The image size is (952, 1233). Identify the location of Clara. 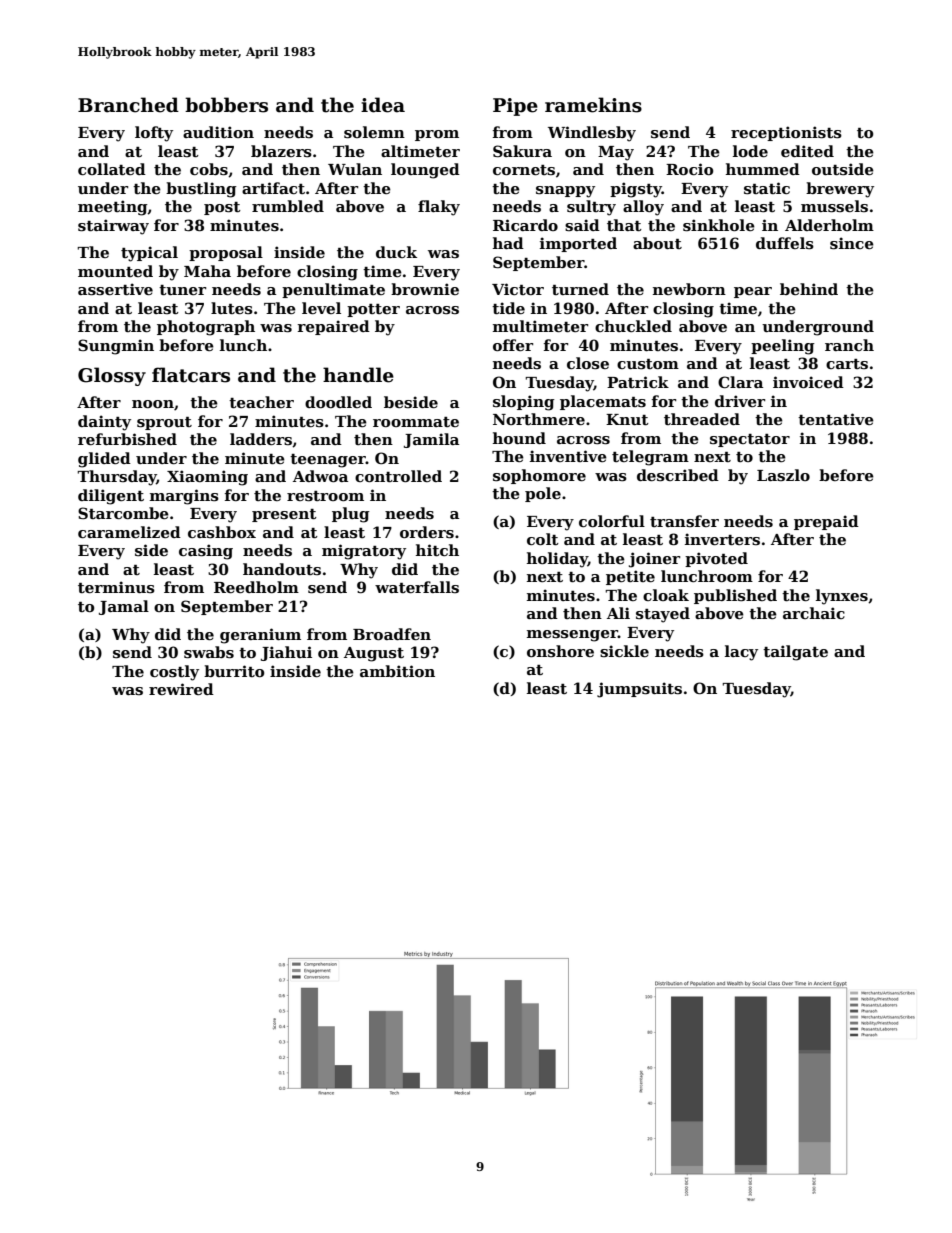
(740, 382).
